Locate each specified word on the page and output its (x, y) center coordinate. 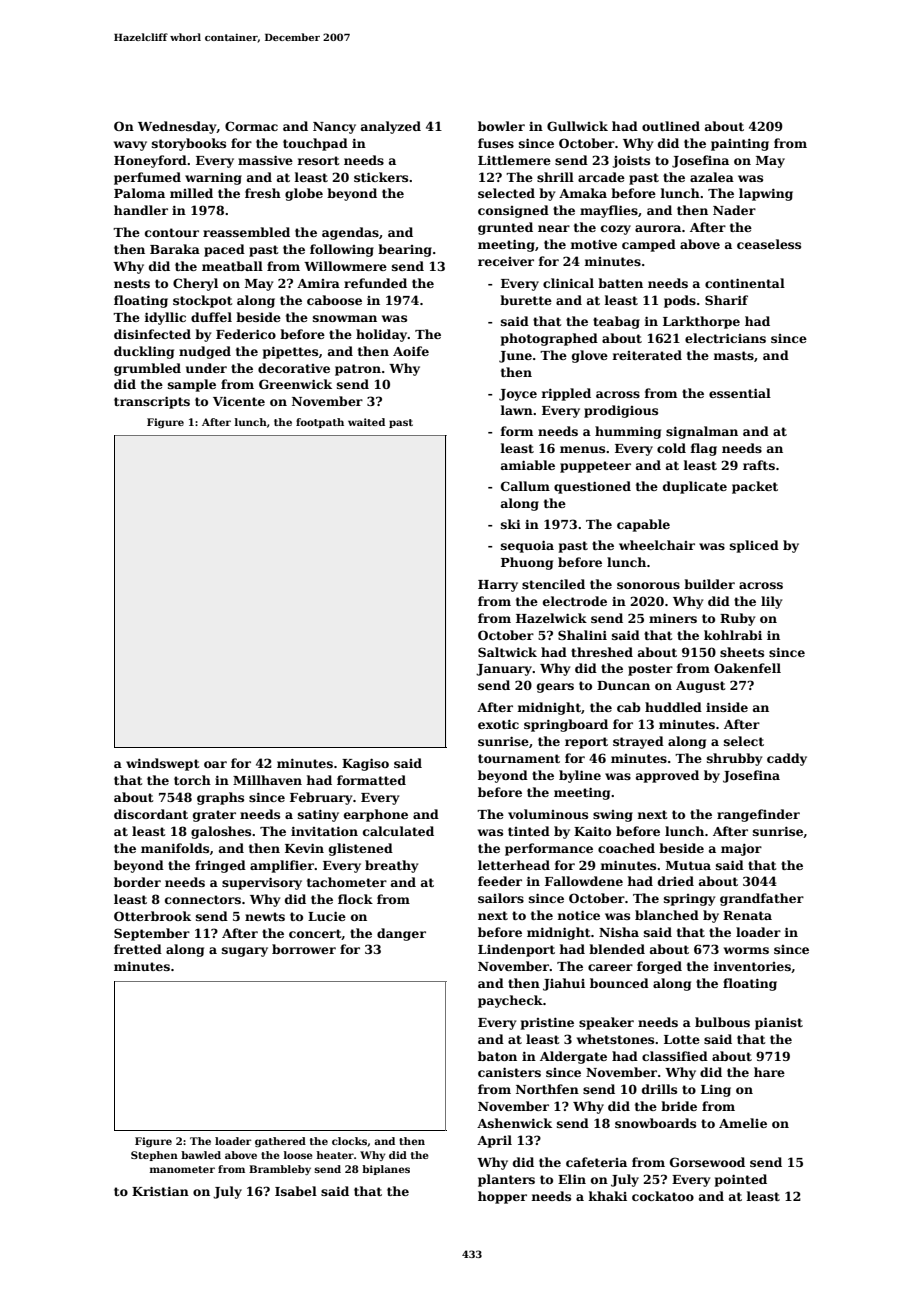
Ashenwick (514, 1123)
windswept (163, 764)
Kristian (160, 1191)
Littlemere (514, 160)
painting (740, 144)
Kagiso (365, 764)
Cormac (251, 126)
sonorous (648, 585)
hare (769, 1072)
